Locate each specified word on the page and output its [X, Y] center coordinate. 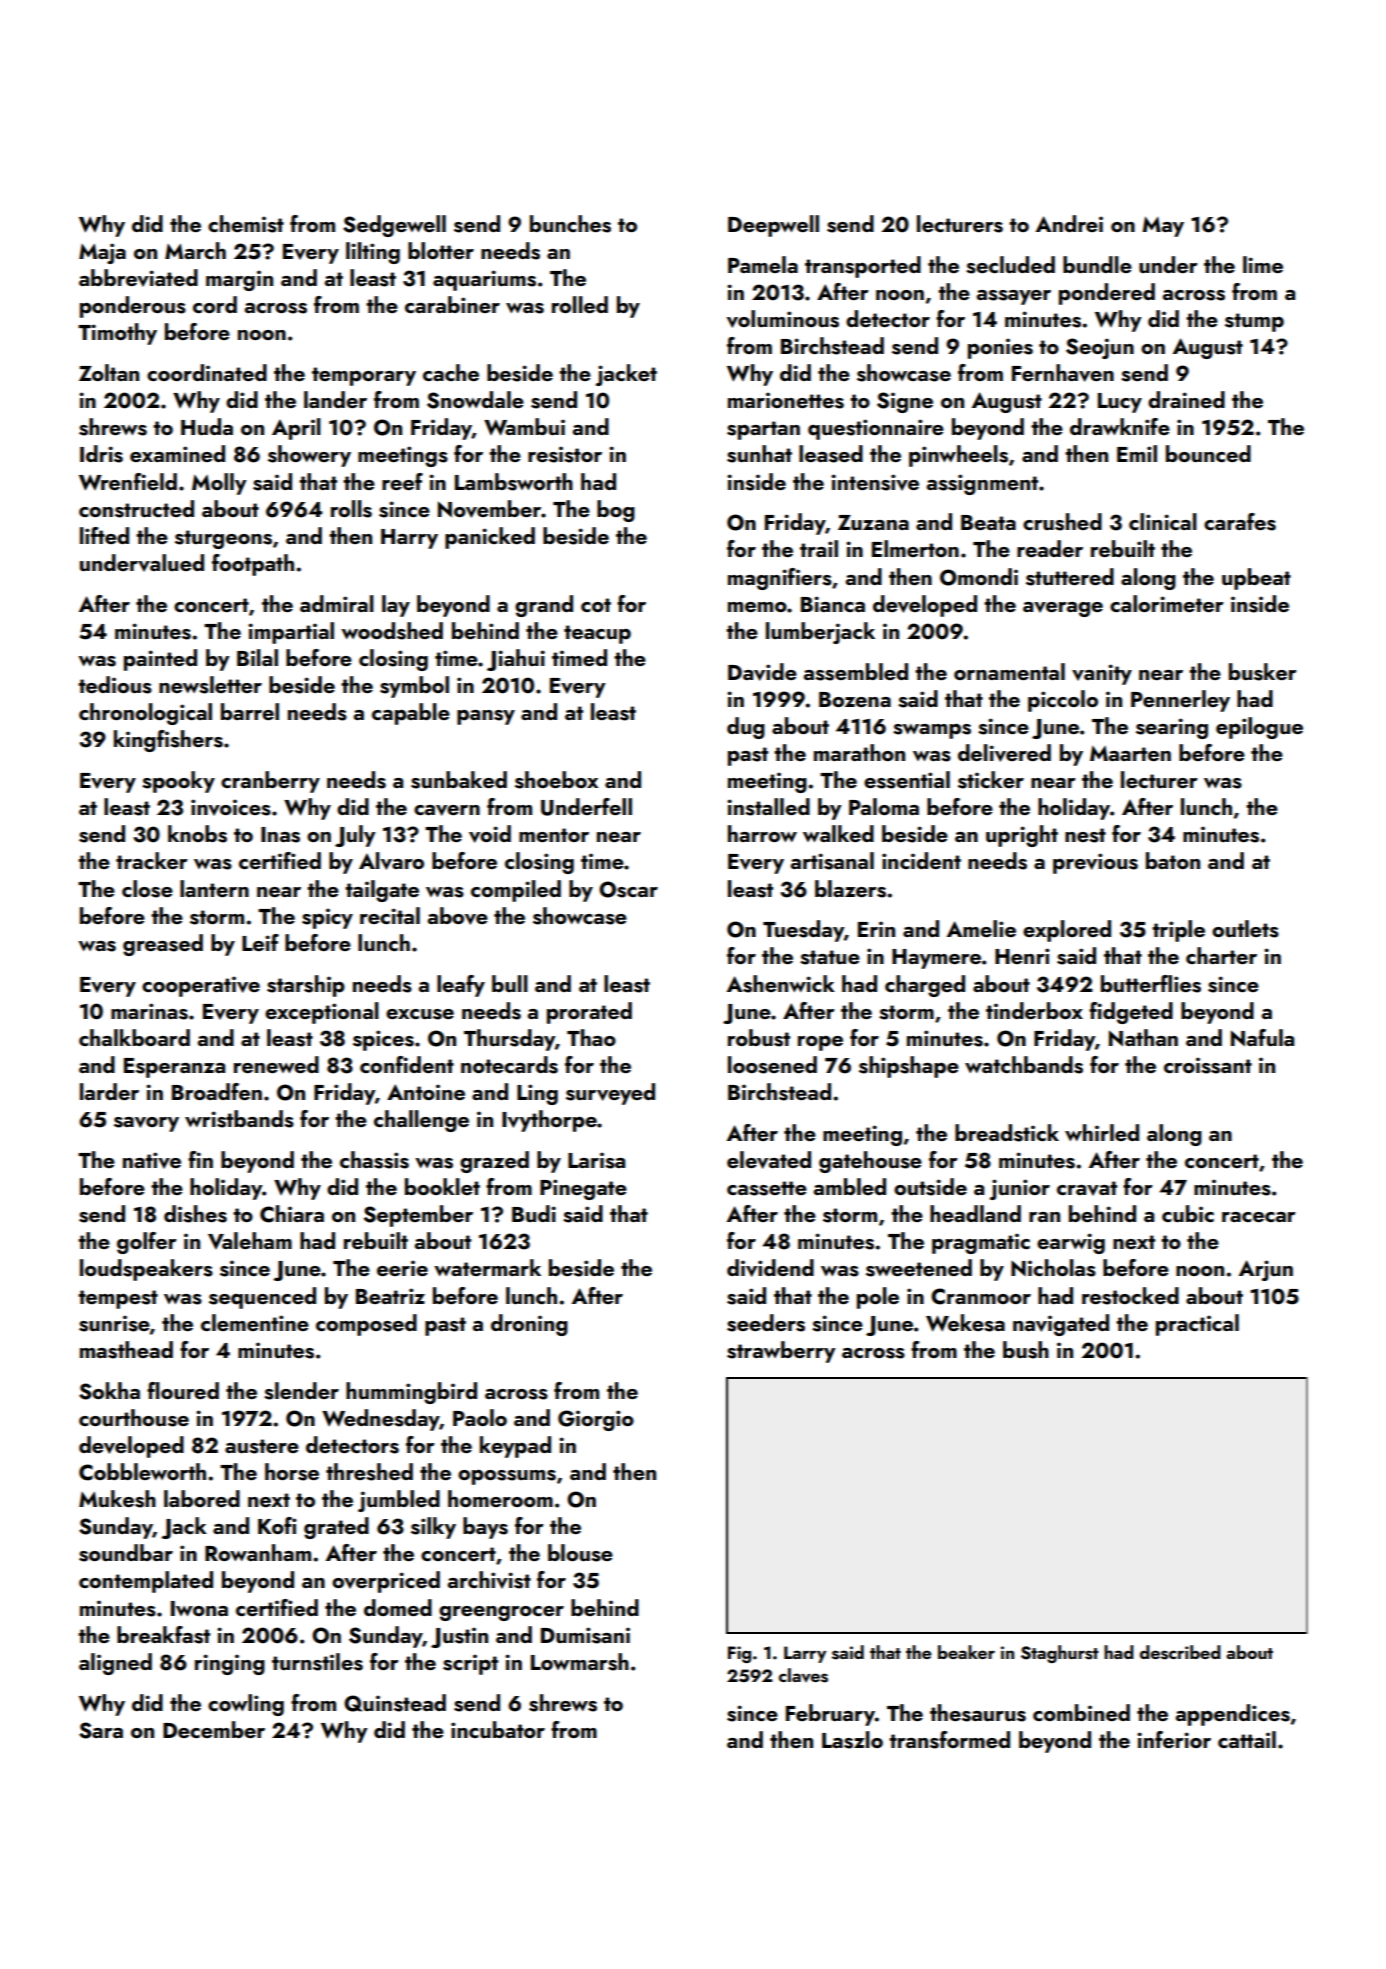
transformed [949, 1740]
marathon [859, 752]
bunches [570, 224]
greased [163, 945]
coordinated [207, 372]
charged [925, 986]
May [1163, 226]
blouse [580, 1553]
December [214, 1729]
